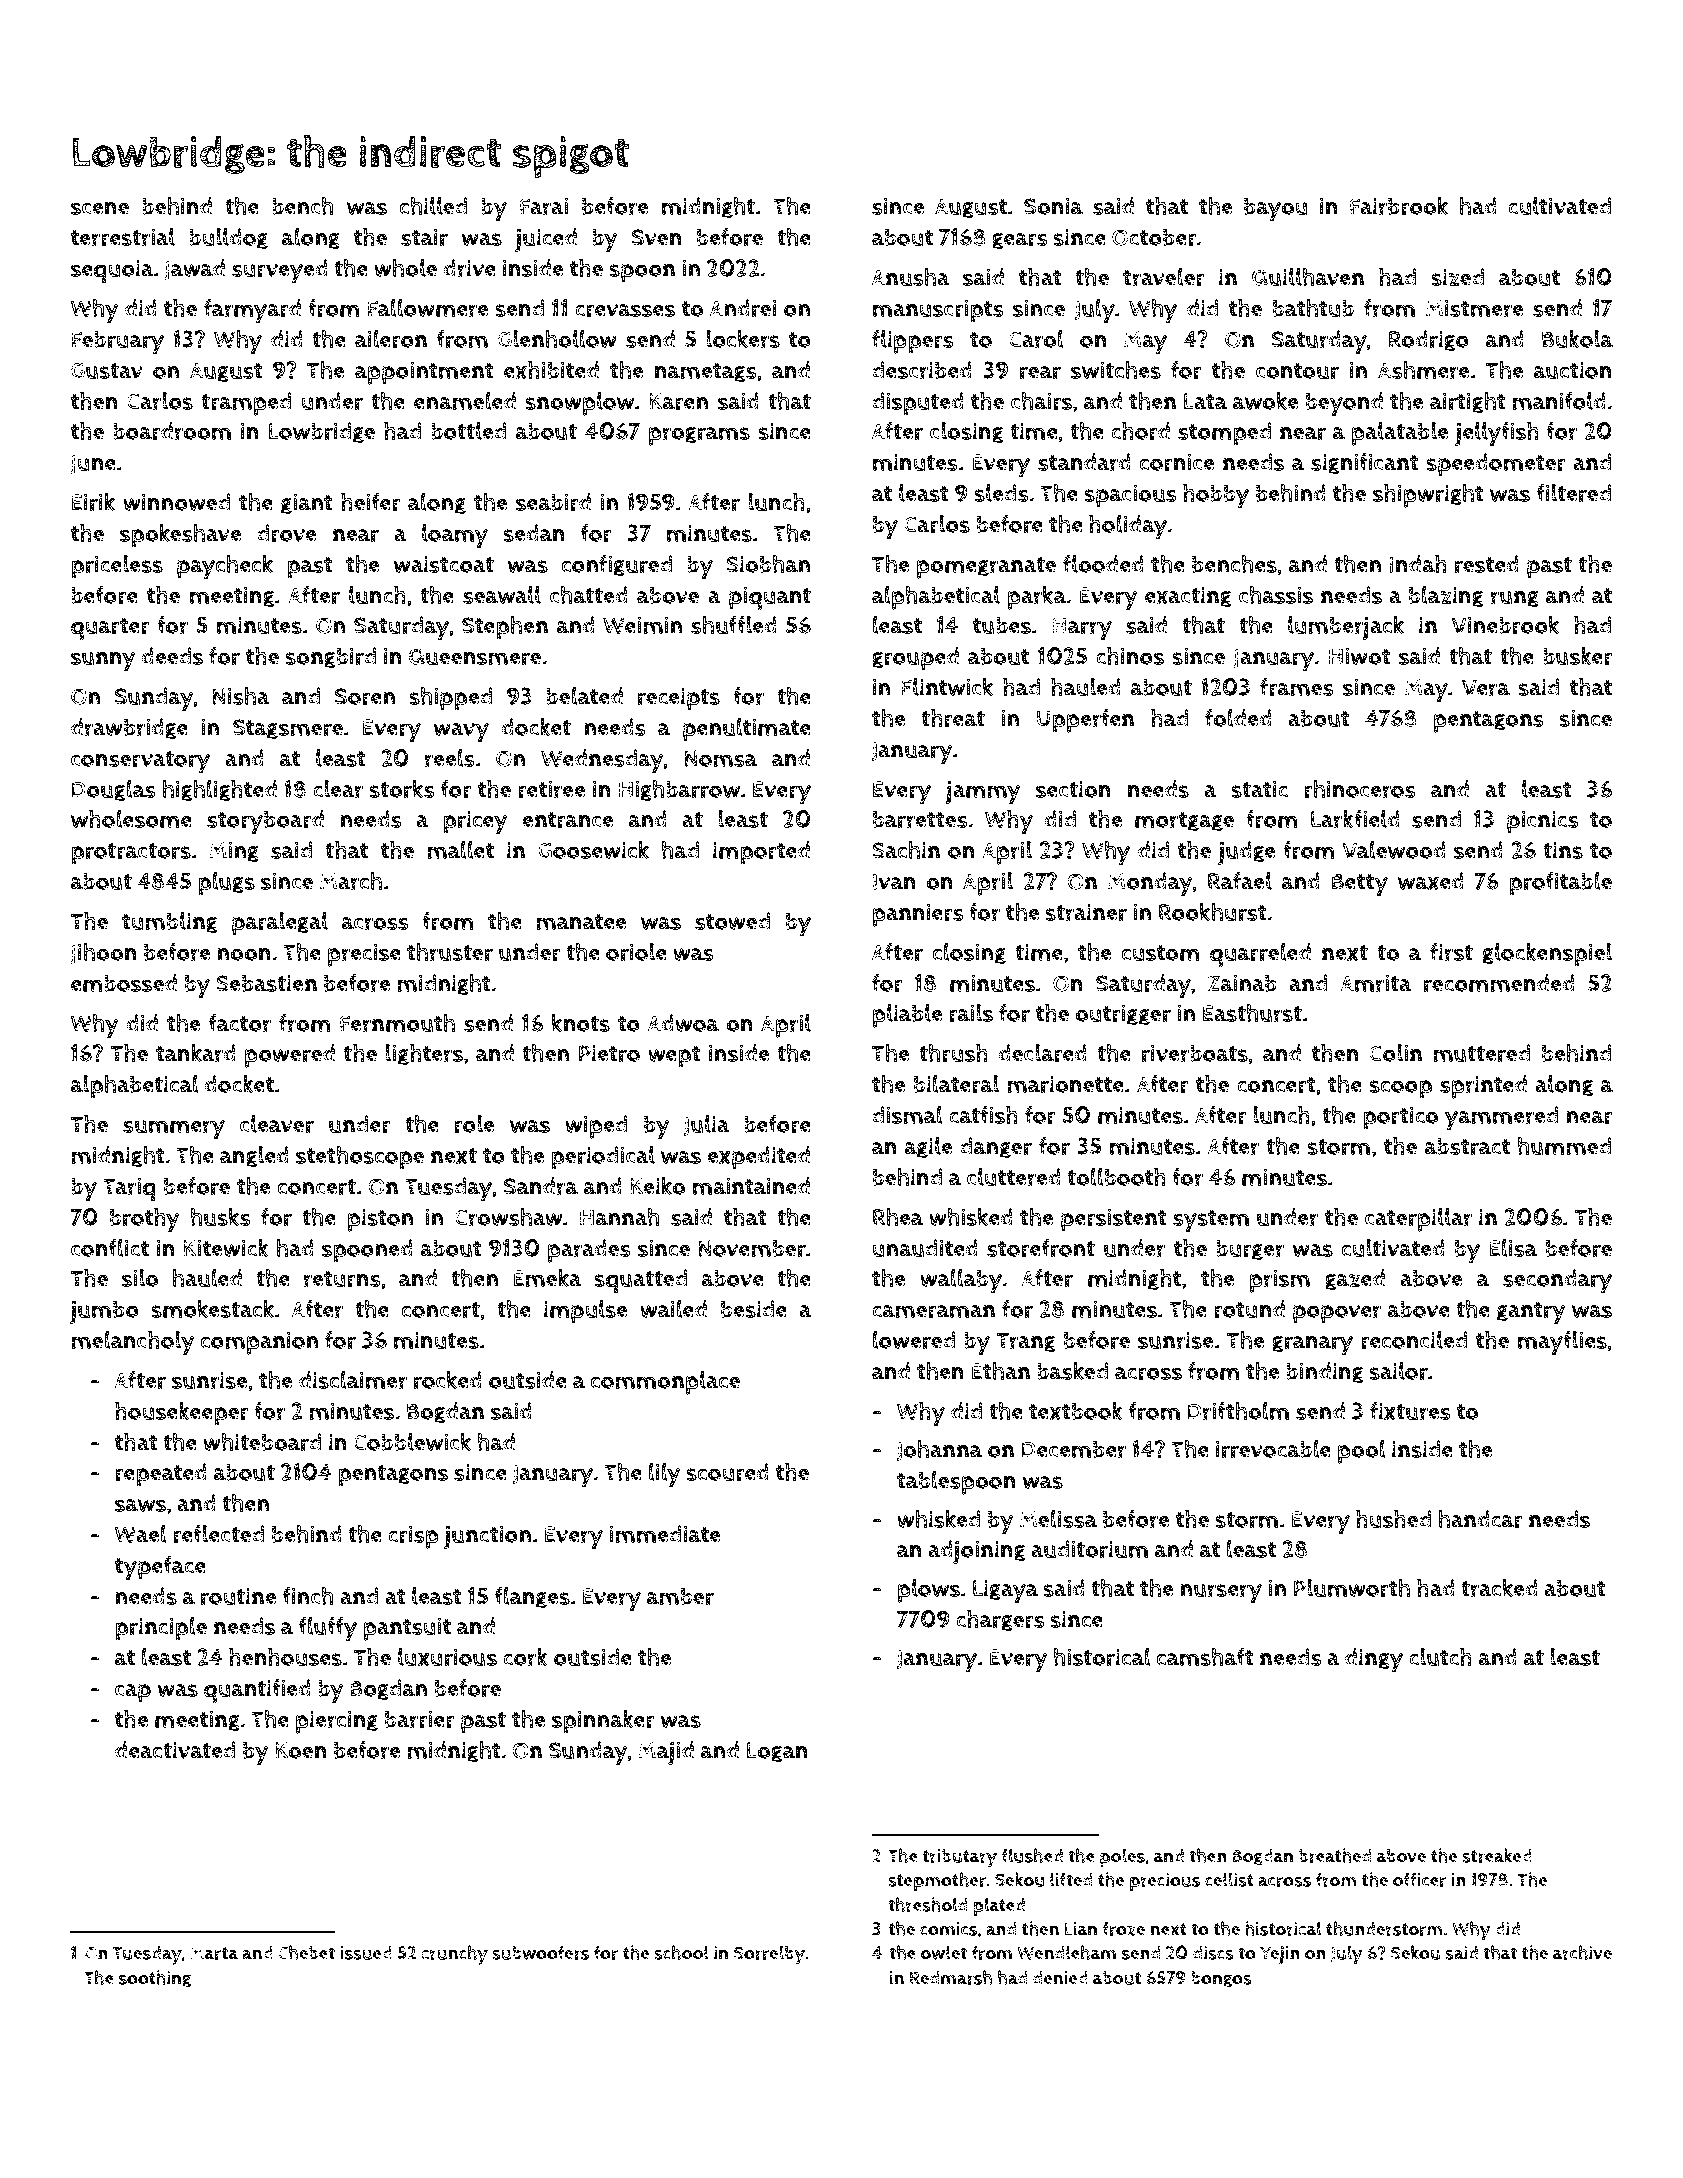  I want to click on disclaimer, so click(353, 1380).
